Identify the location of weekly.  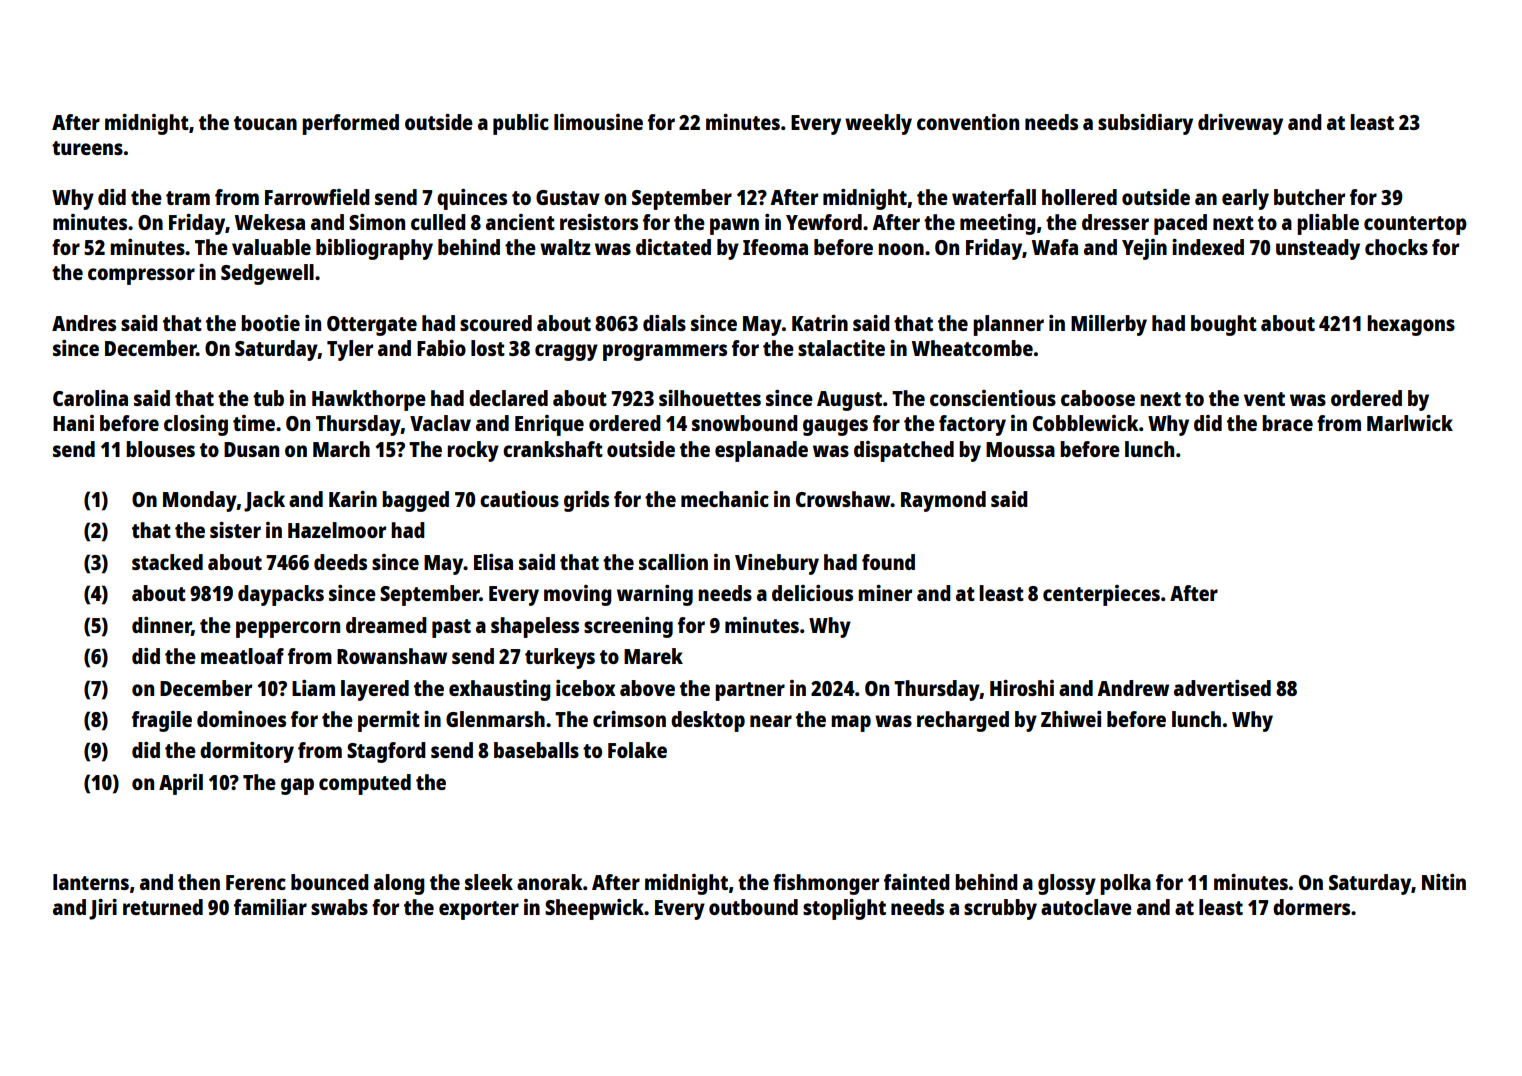
(878, 124).
